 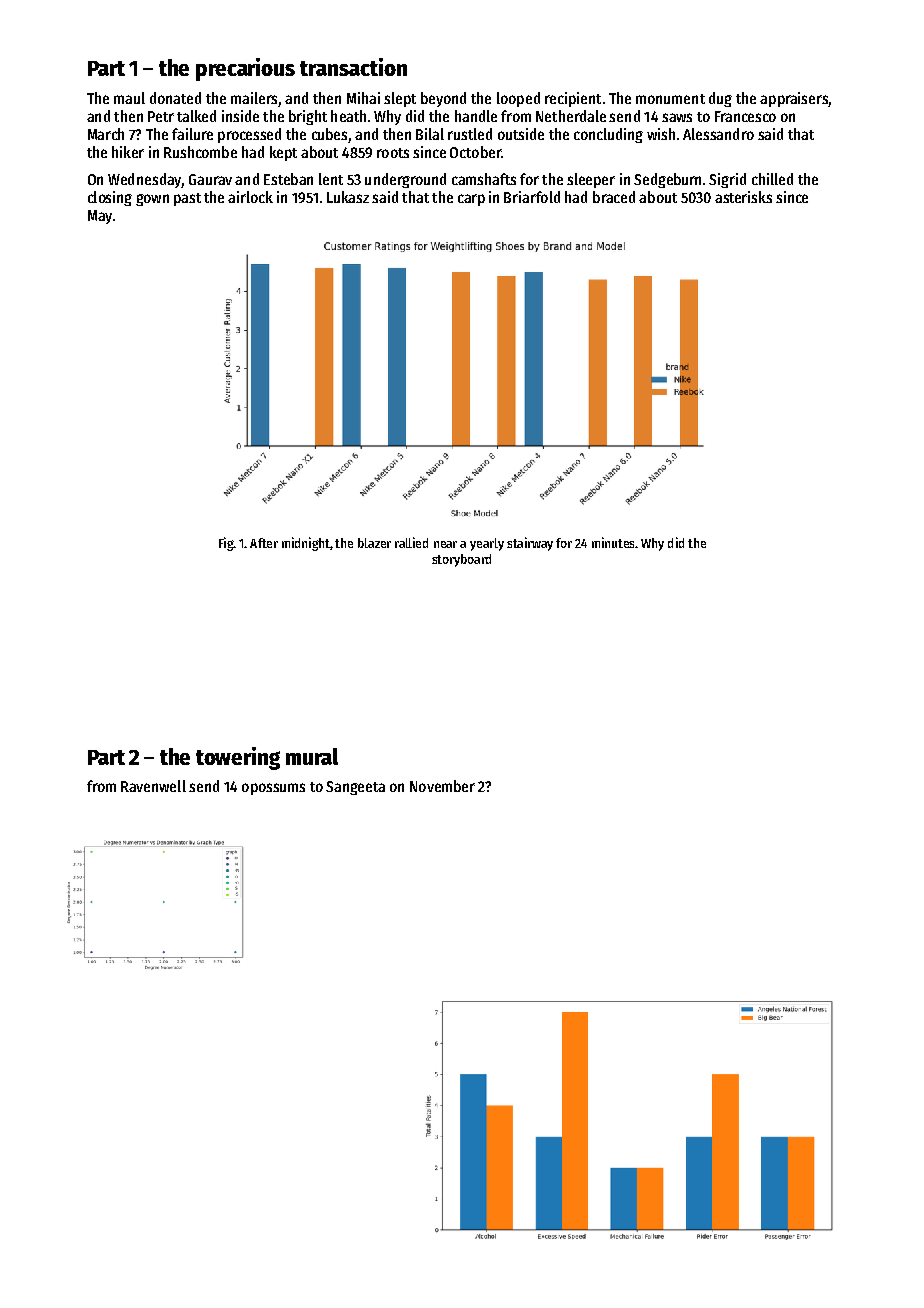 What do you see at coordinates (110, 198) in the screenshot?
I see `closing` at bounding box center [110, 198].
